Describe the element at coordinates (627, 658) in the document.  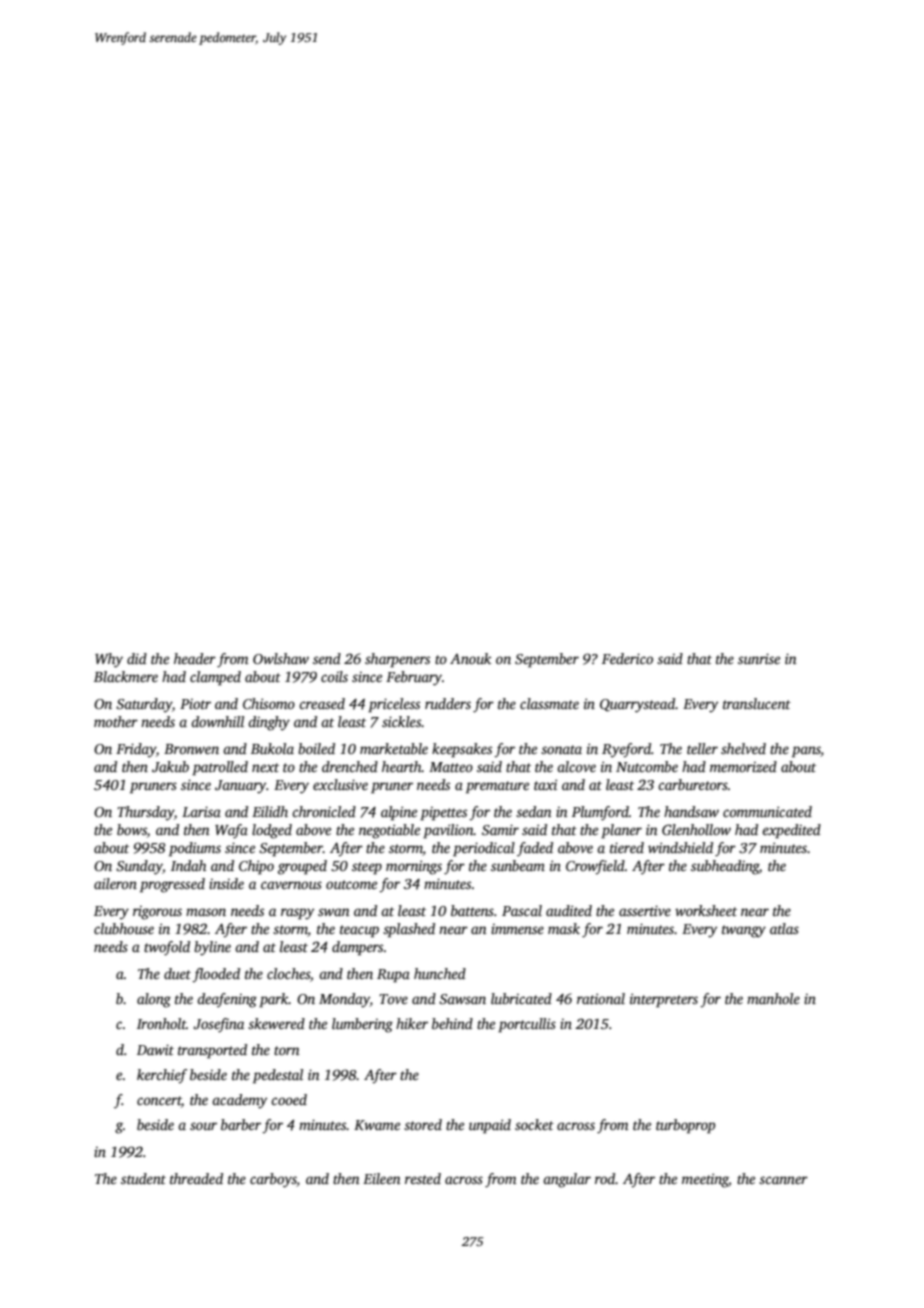
I see `Federico` at that location.
